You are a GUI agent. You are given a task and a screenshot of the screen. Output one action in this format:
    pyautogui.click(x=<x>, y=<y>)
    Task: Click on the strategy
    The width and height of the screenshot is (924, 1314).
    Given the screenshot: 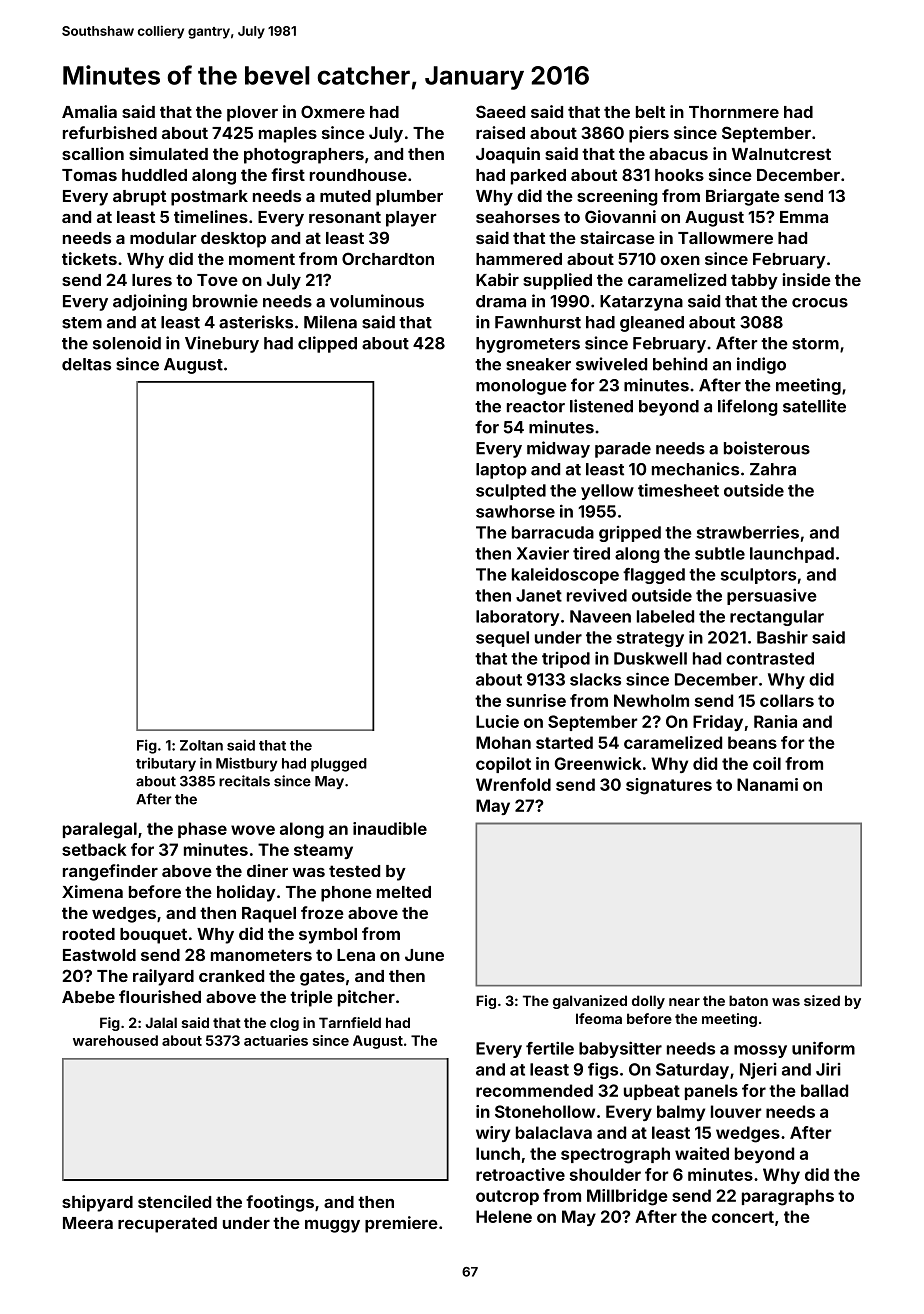 What is the action you would take?
    pyautogui.click(x=650, y=639)
